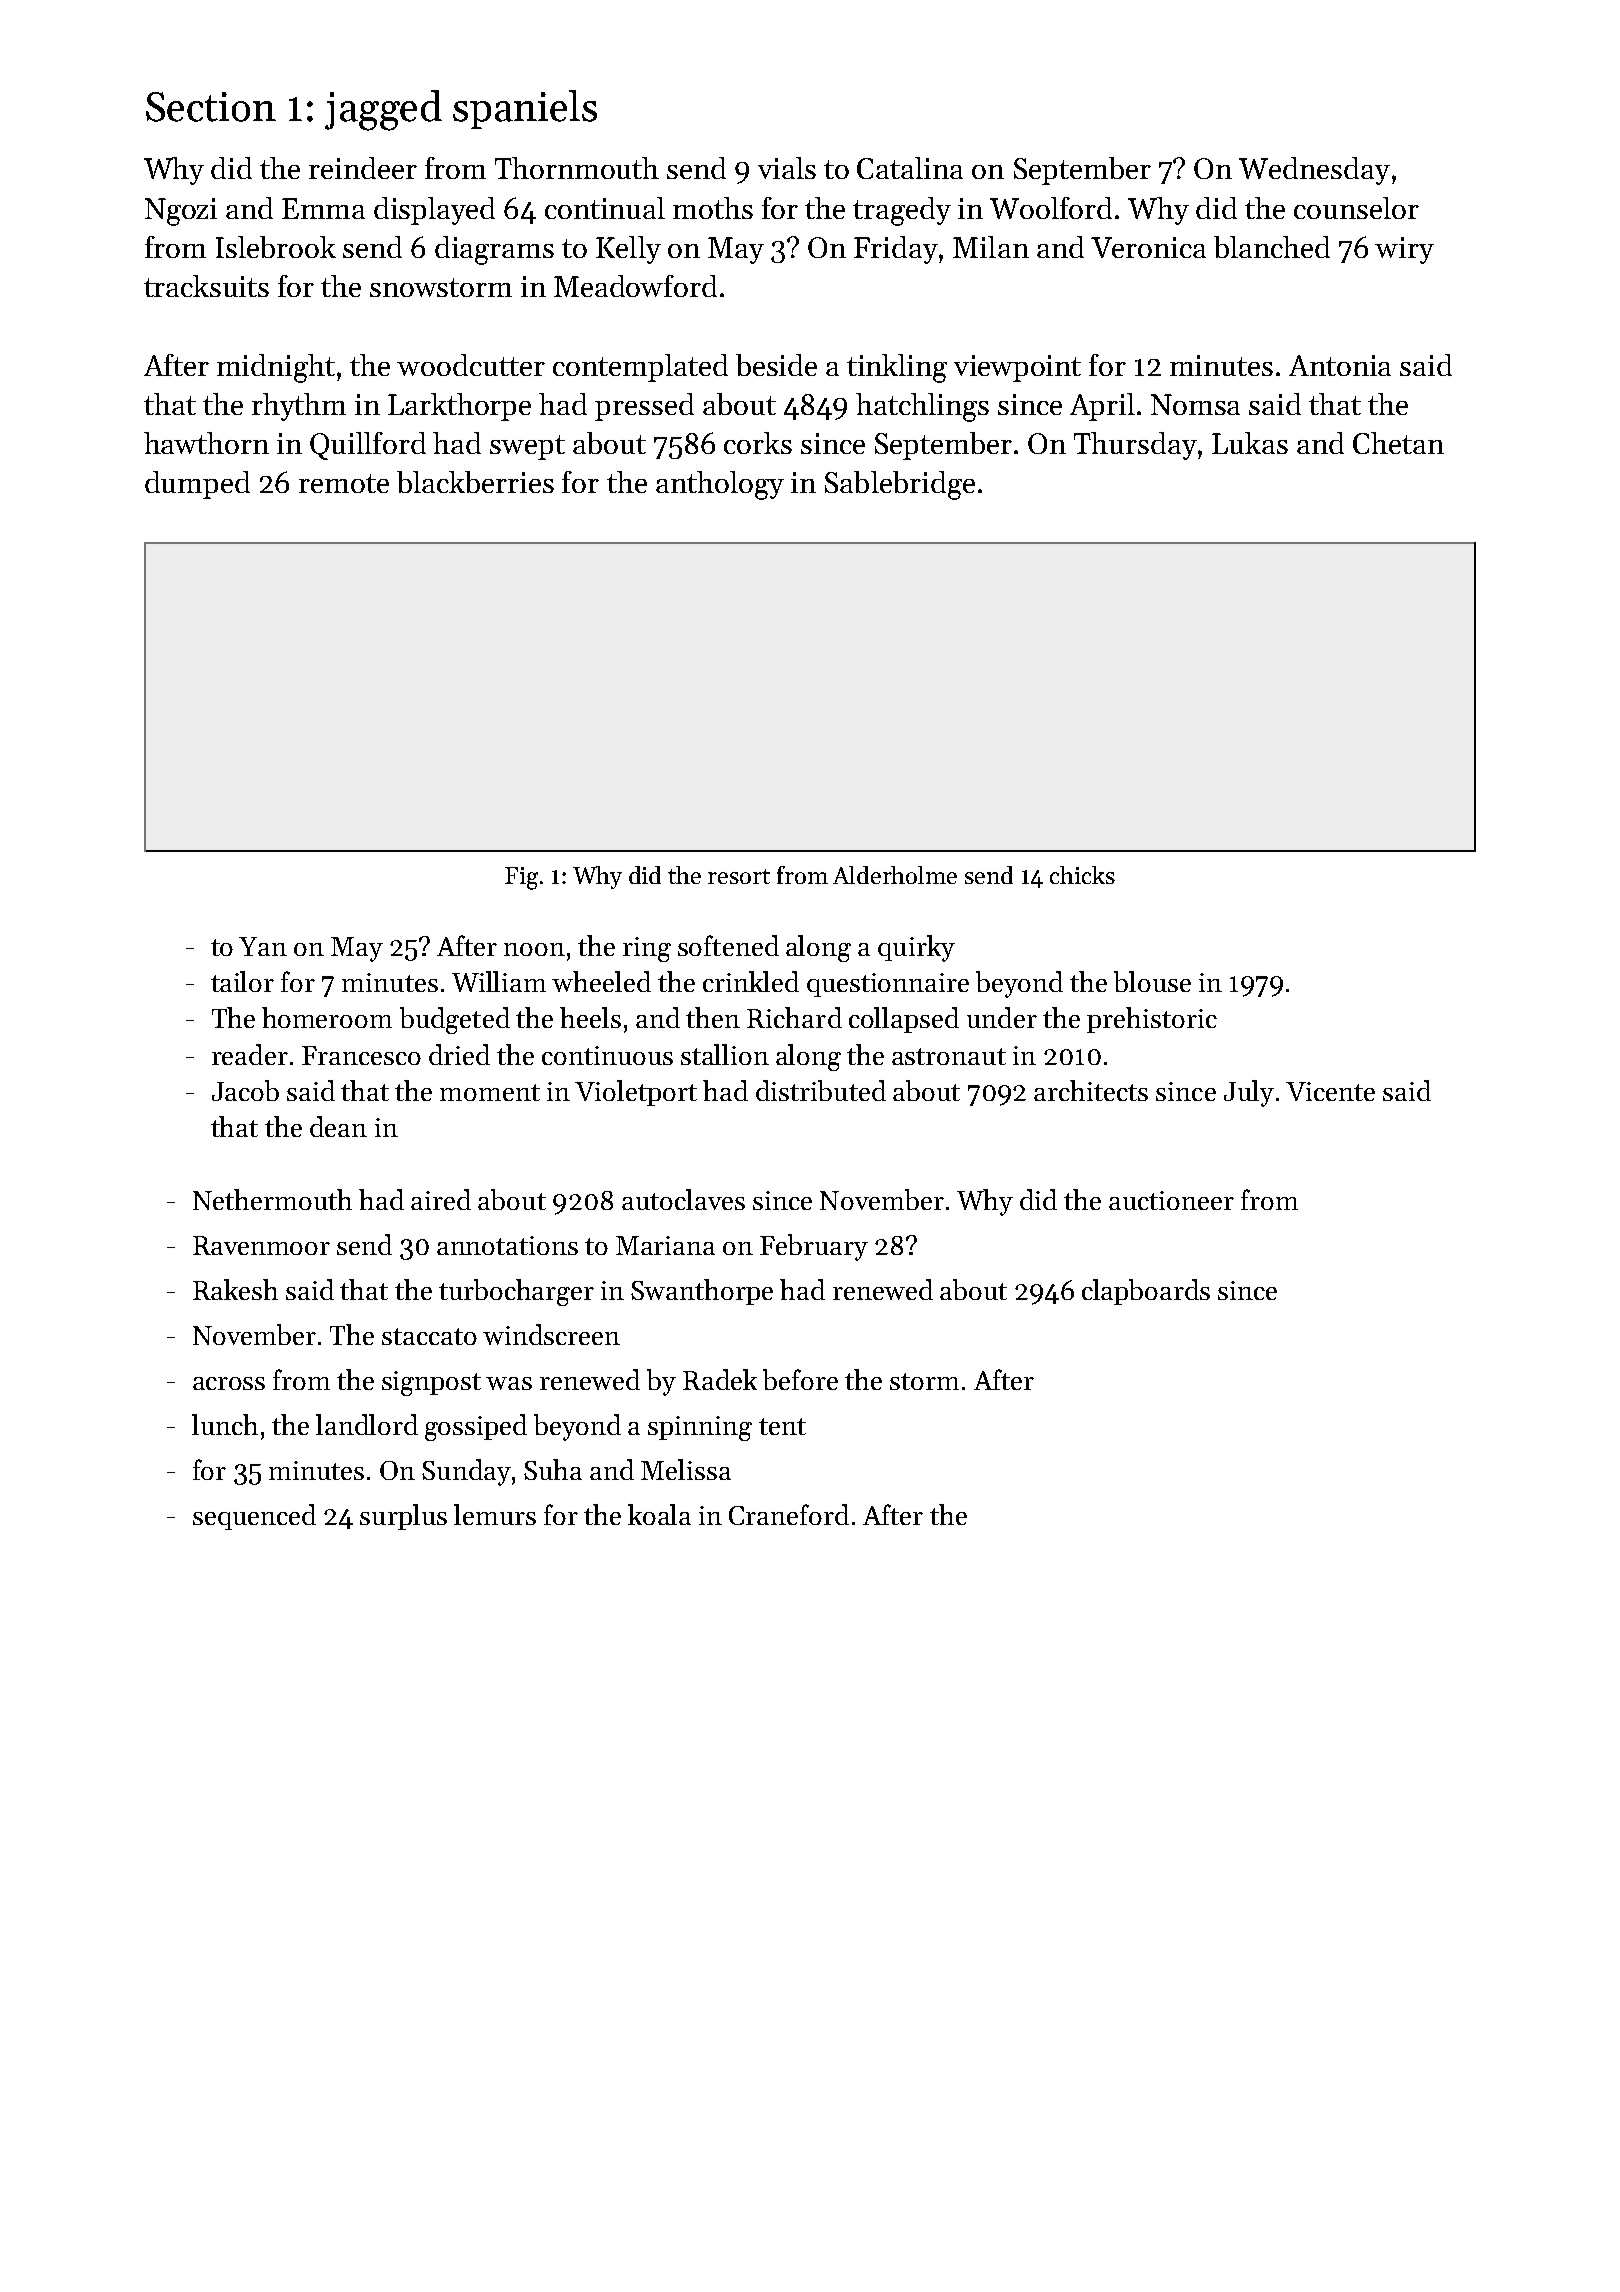 Image resolution: width=1620 pixels, height=2292 pixels. I want to click on Section, so click(211, 107).
